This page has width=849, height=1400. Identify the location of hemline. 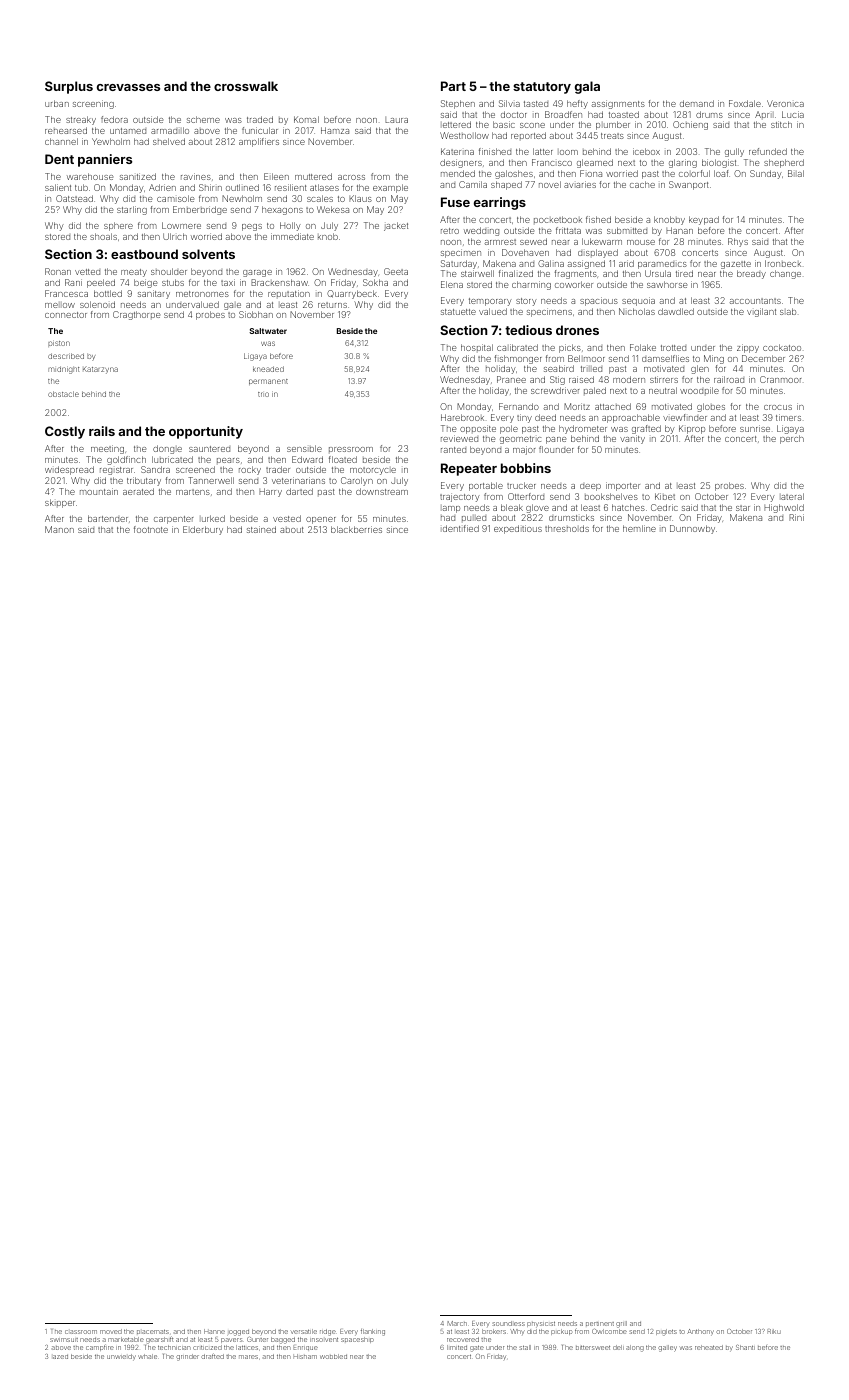
(639, 528).
